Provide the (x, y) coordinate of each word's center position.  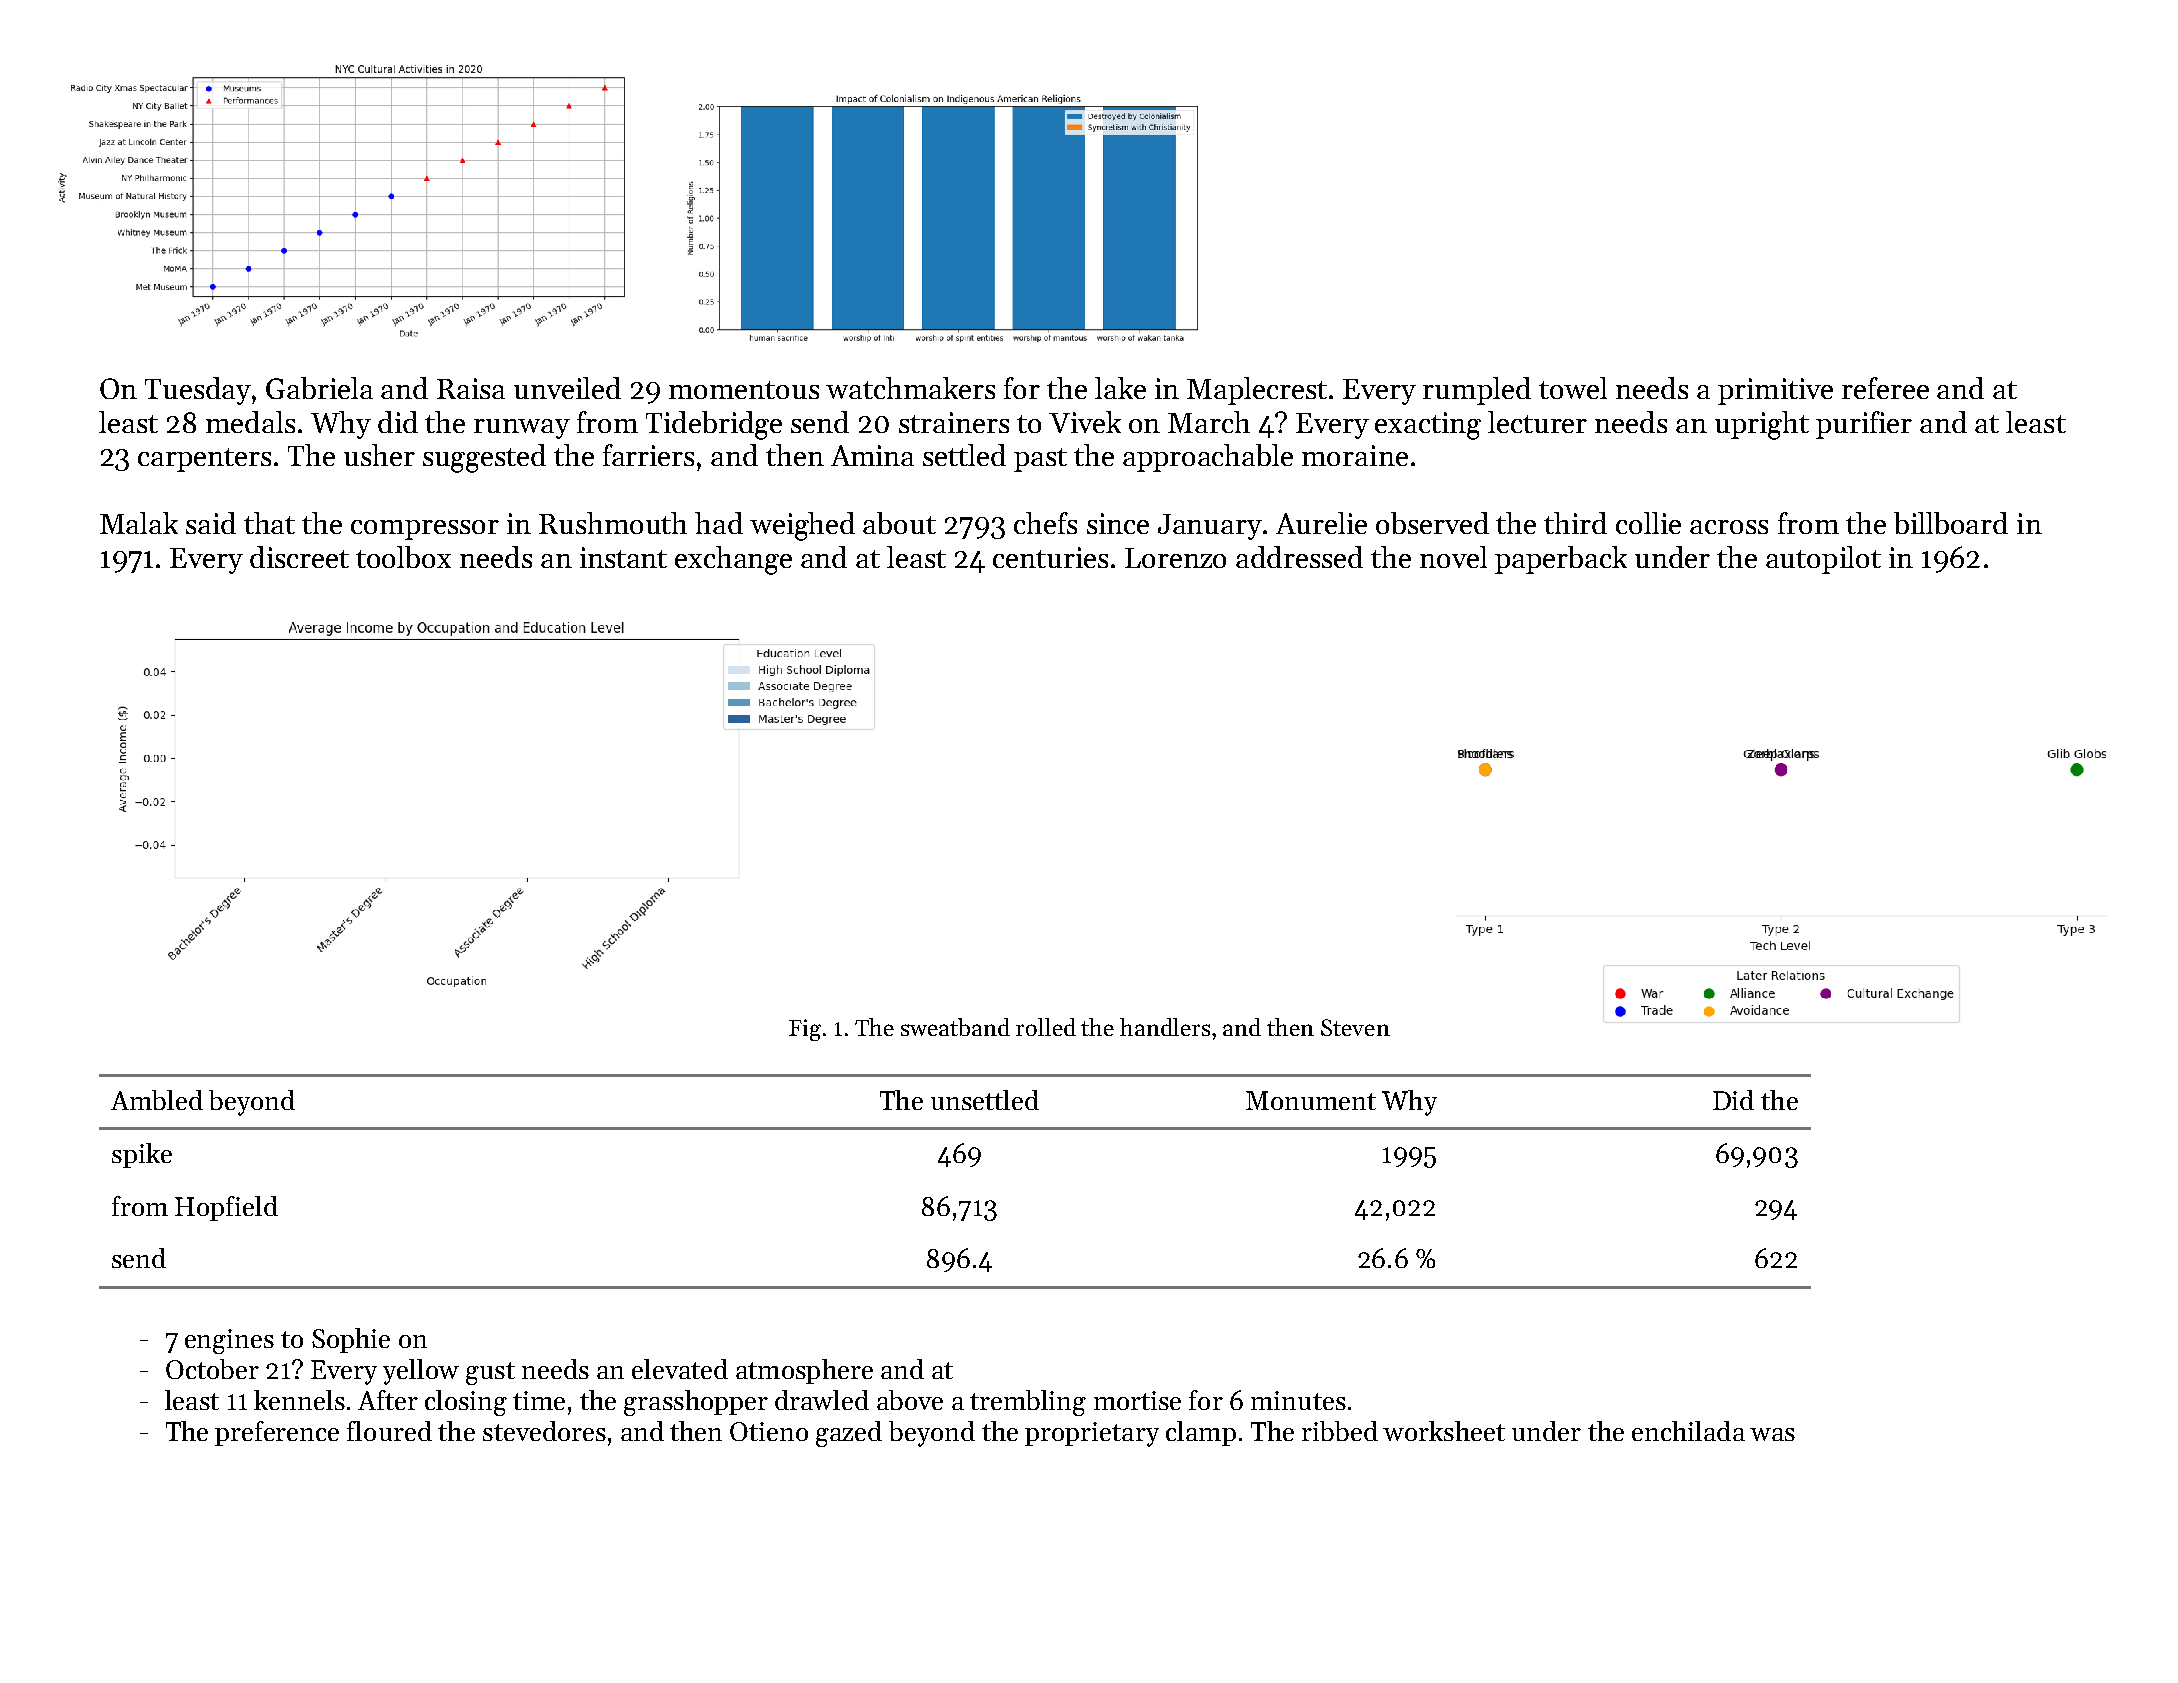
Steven (1355, 1027)
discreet (299, 557)
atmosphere (804, 1371)
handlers (1165, 1027)
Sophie (351, 1340)
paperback (1561, 560)
